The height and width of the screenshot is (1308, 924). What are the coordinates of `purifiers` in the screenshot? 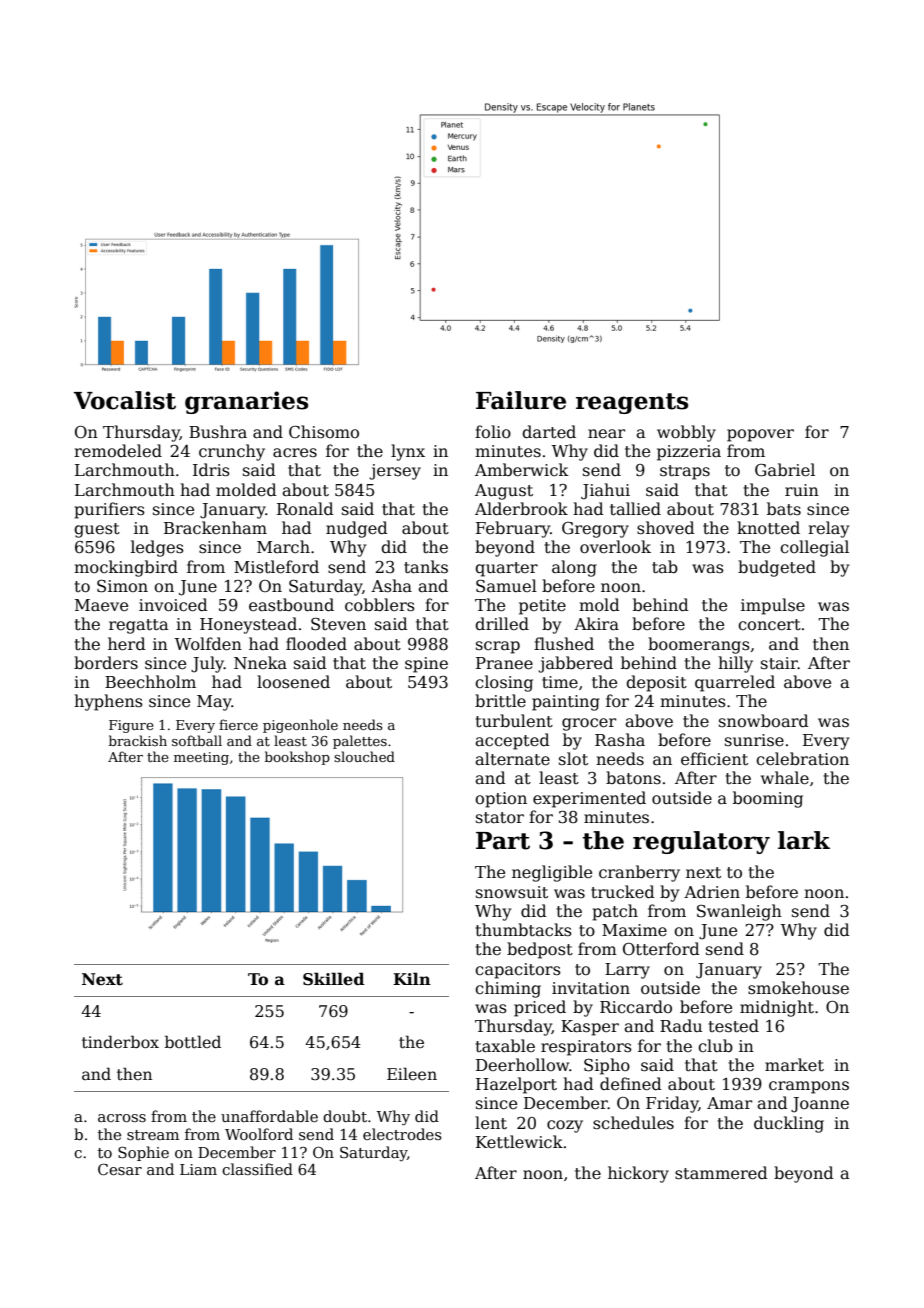 It's located at (109, 510).
